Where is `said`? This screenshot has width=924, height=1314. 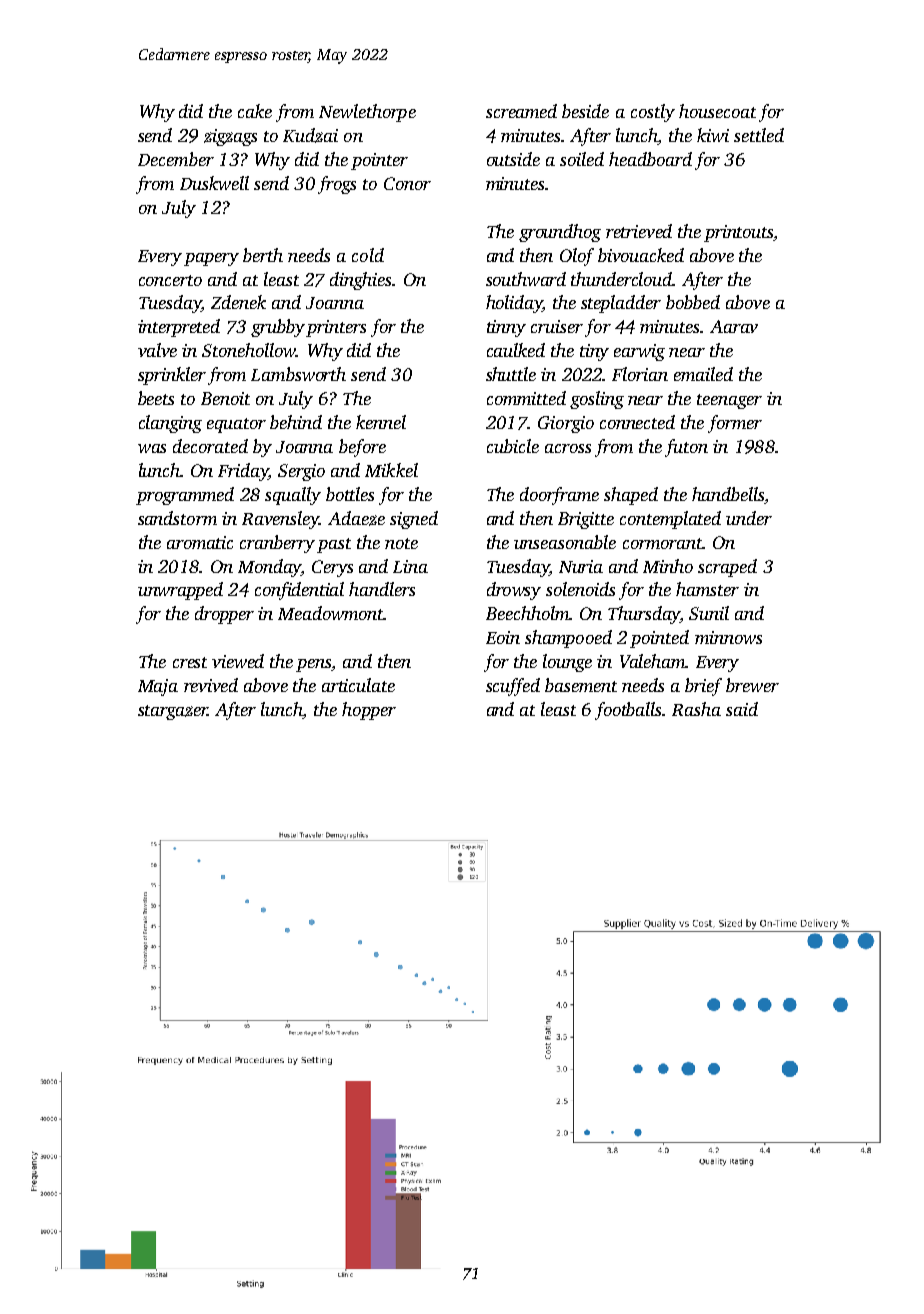
said is located at coordinates (742, 709).
